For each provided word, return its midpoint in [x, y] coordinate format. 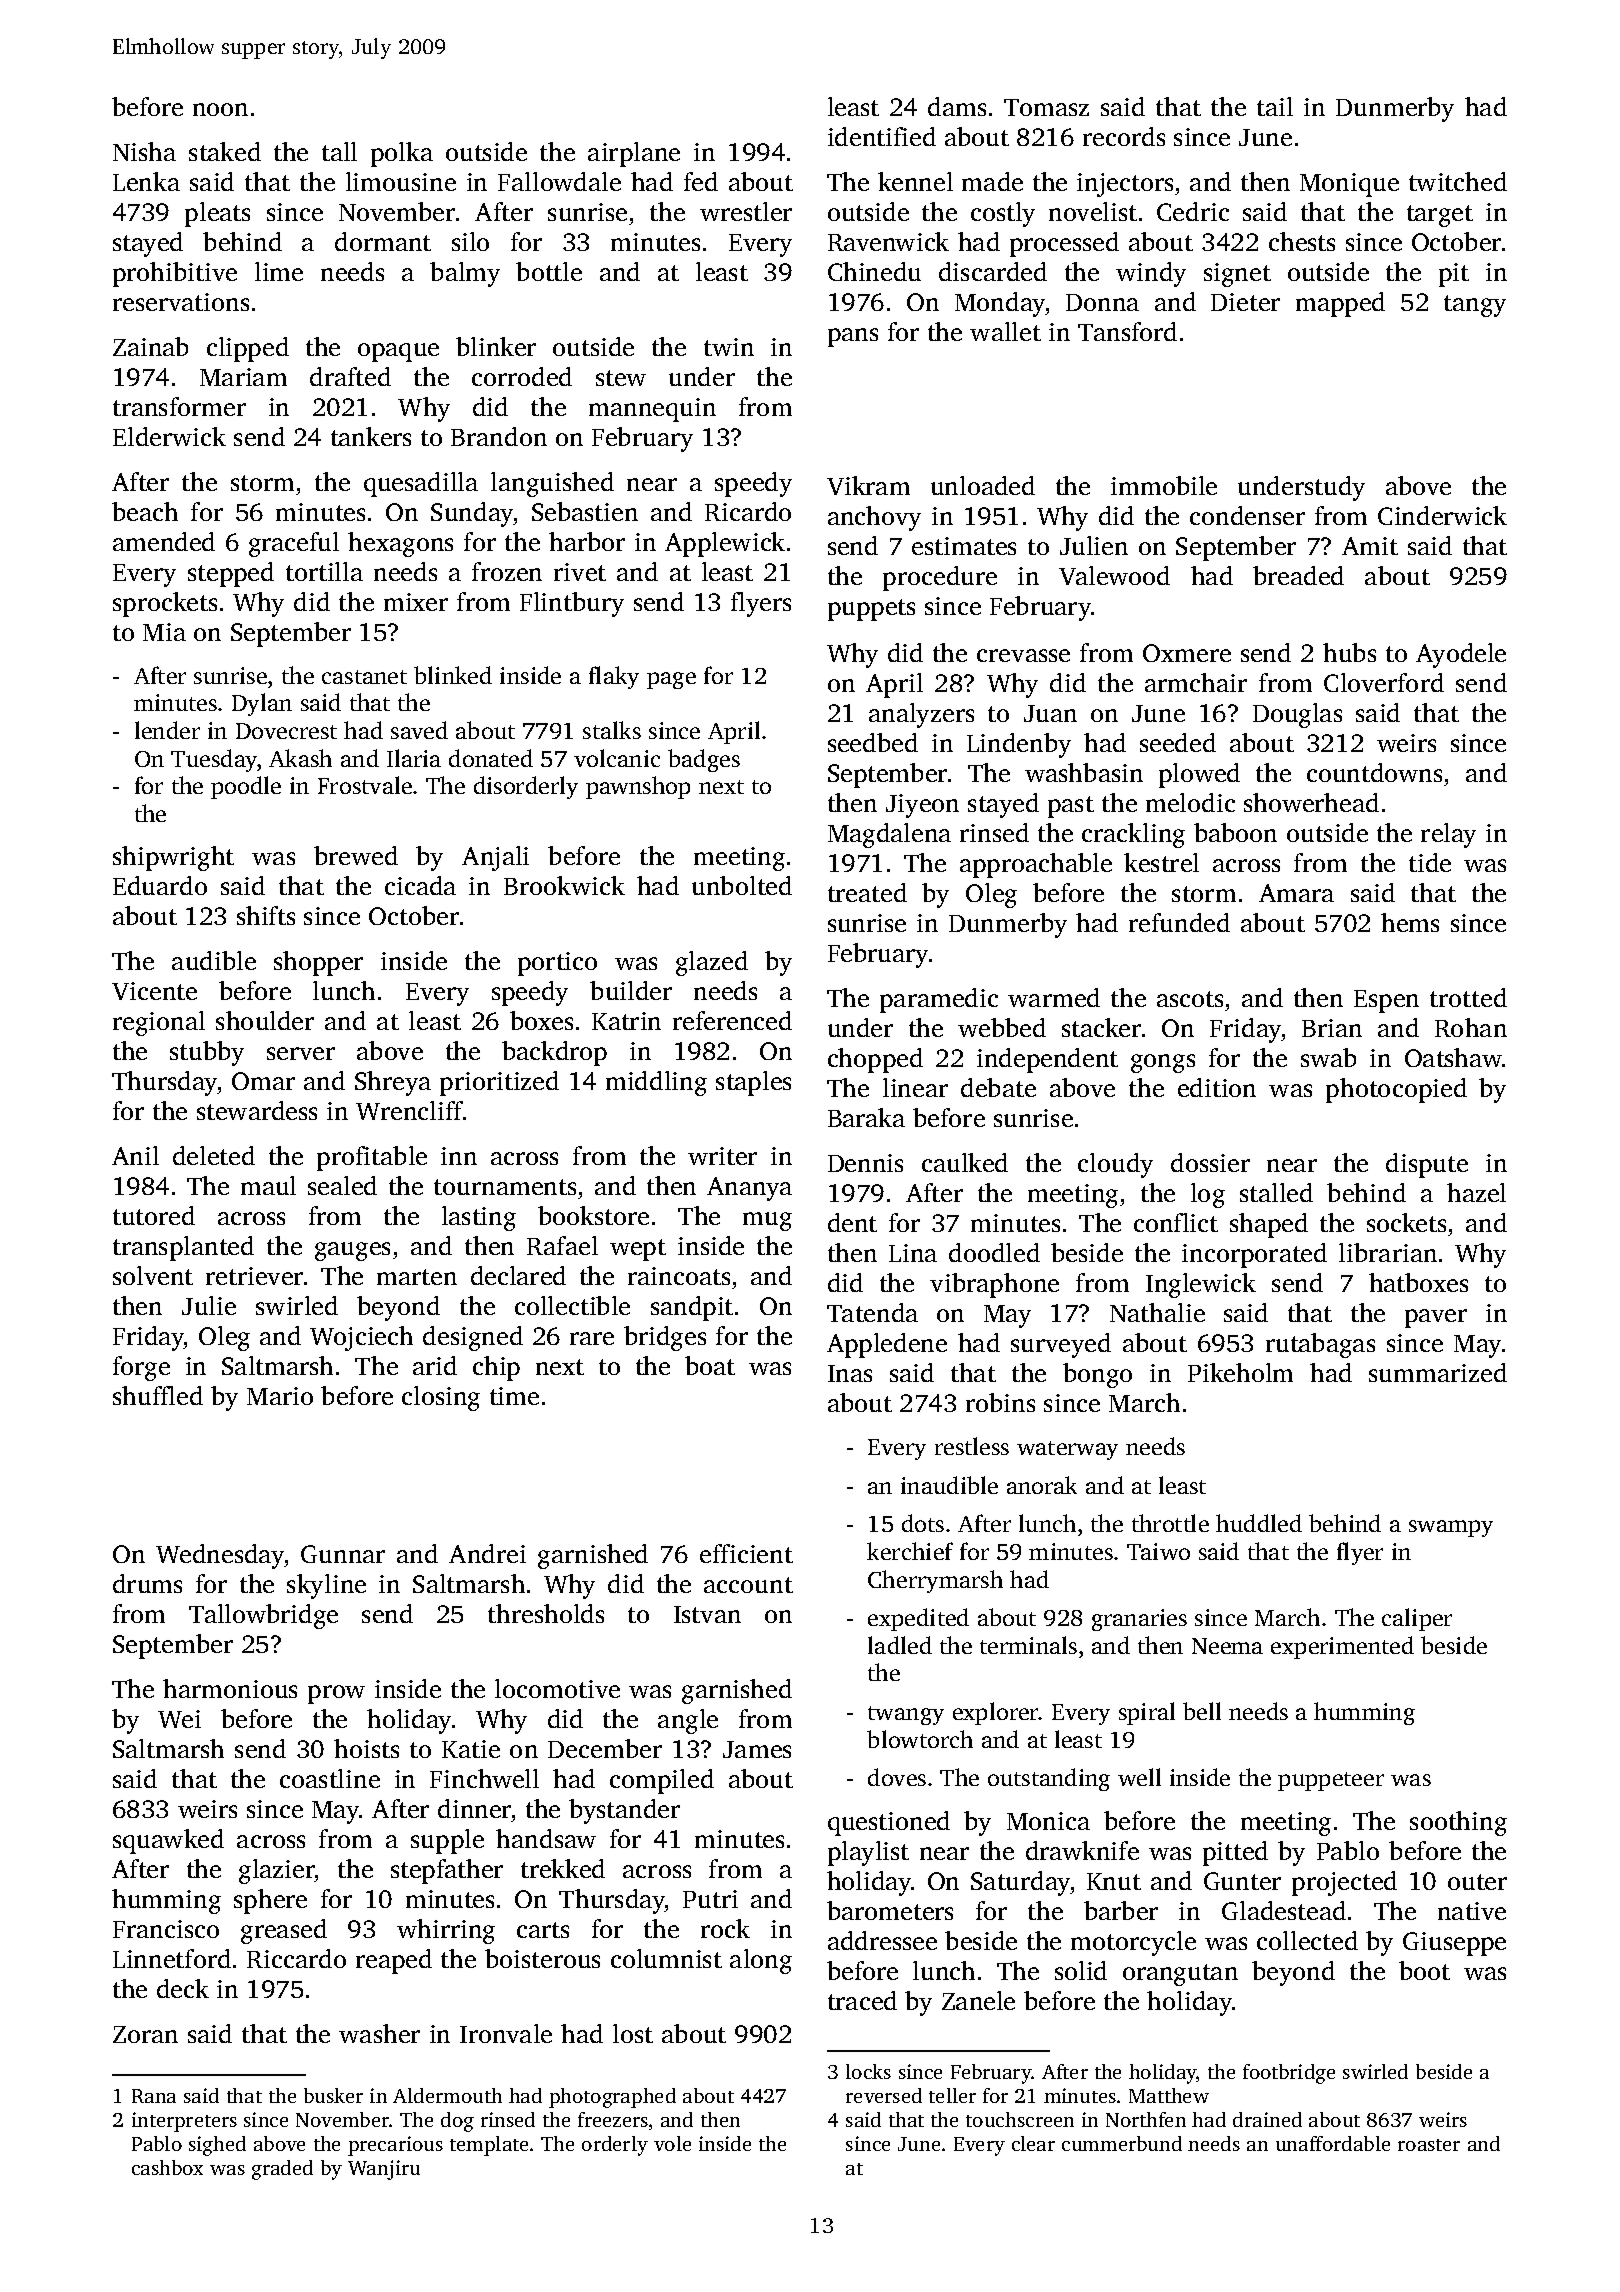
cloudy [1115, 1165]
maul [268, 1185]
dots [923, 1523]
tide [1430, 862]
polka [402, 154]
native [1472, 1911]
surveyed [1061, 1345]
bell [1202, 1711]
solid [1081, 1970]
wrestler [746, 211]
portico [557, 964]
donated [491, 758]
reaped [394, 1961]
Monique [1349, 185]
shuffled [158, 1395]
